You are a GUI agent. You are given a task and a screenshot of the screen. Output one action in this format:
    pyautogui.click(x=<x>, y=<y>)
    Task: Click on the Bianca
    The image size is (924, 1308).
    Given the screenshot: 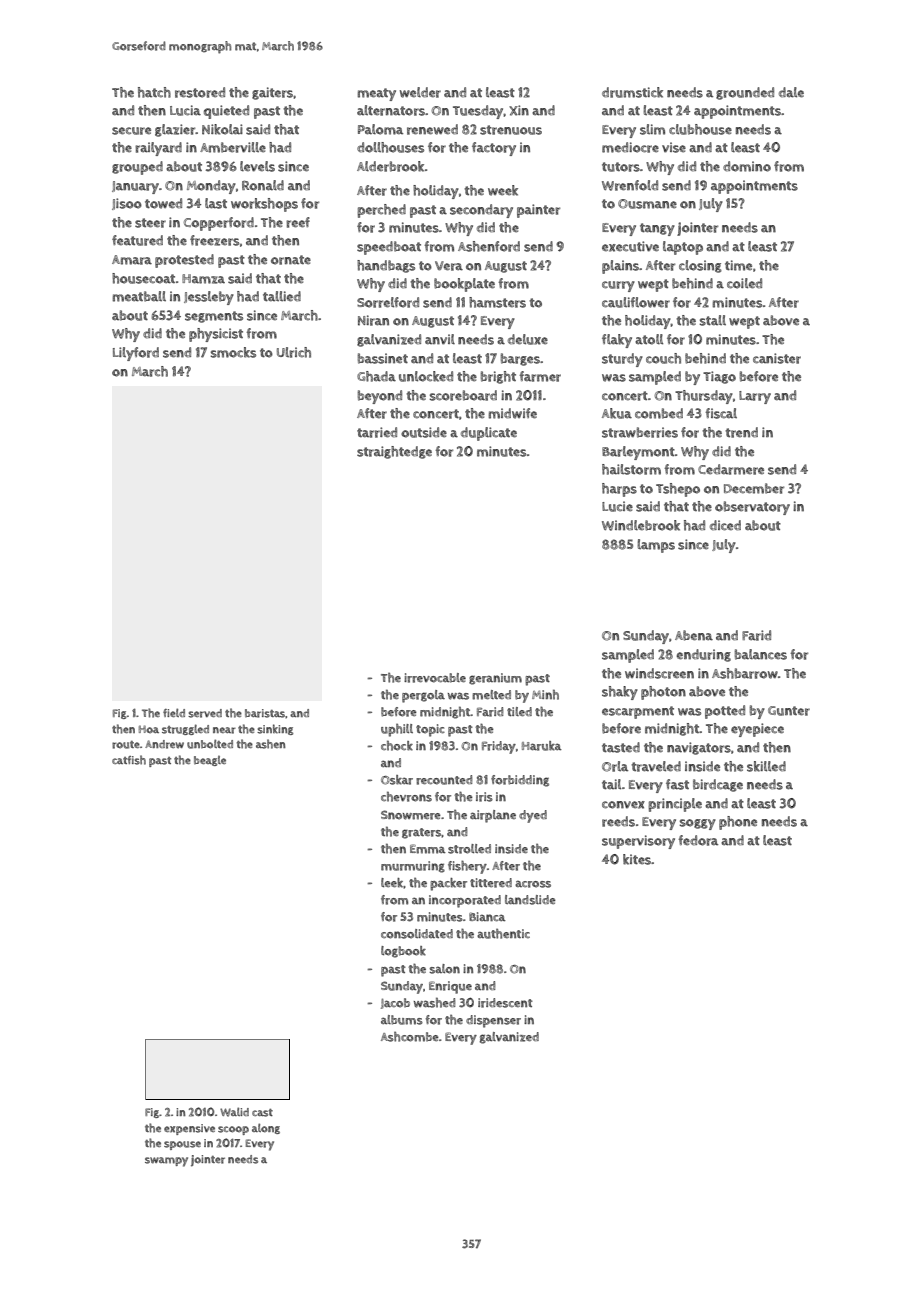 What is the action you would take?
    pyautogui.click(x=487, y=916)
